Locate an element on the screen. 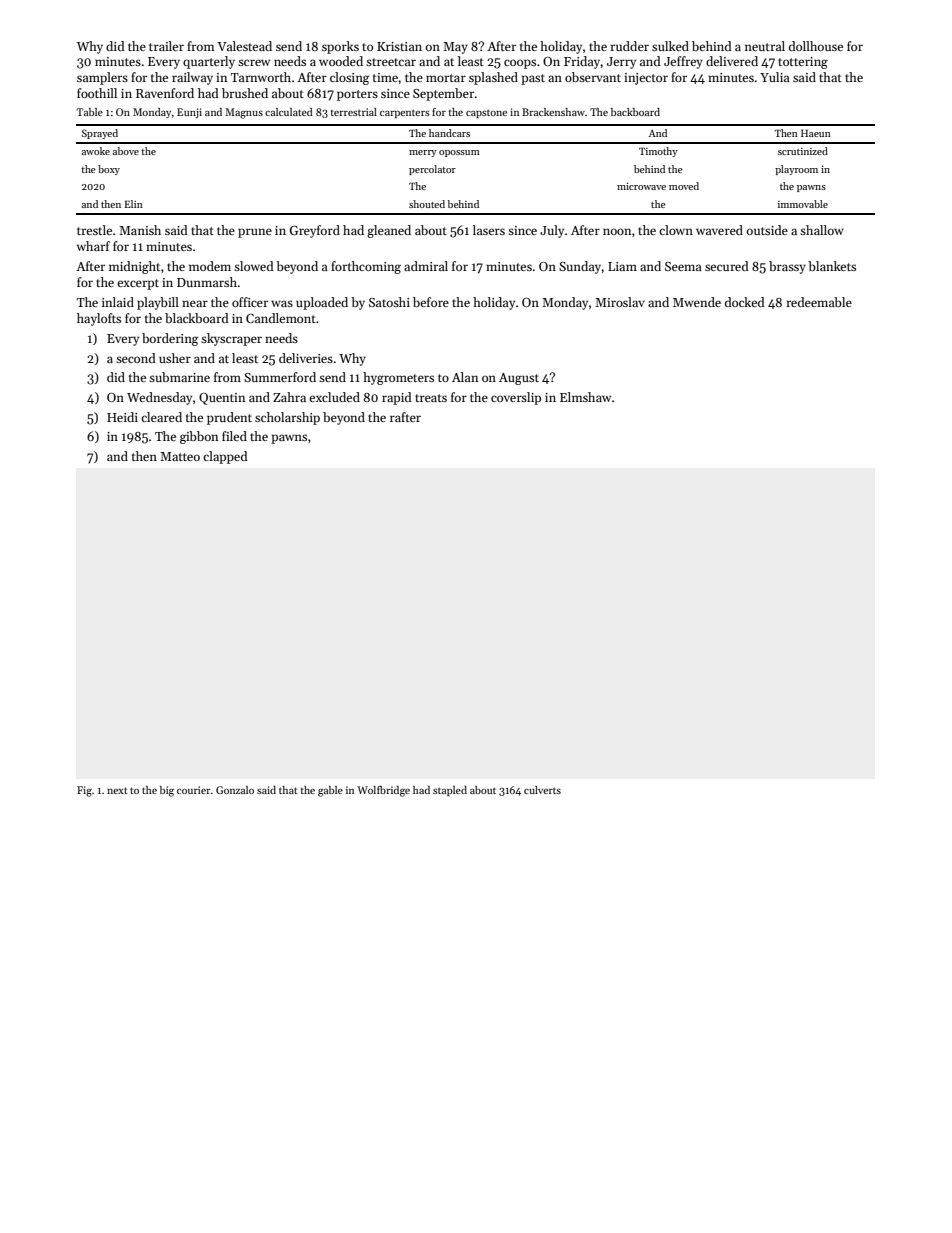  filed is located at coordinates (234, 436).
